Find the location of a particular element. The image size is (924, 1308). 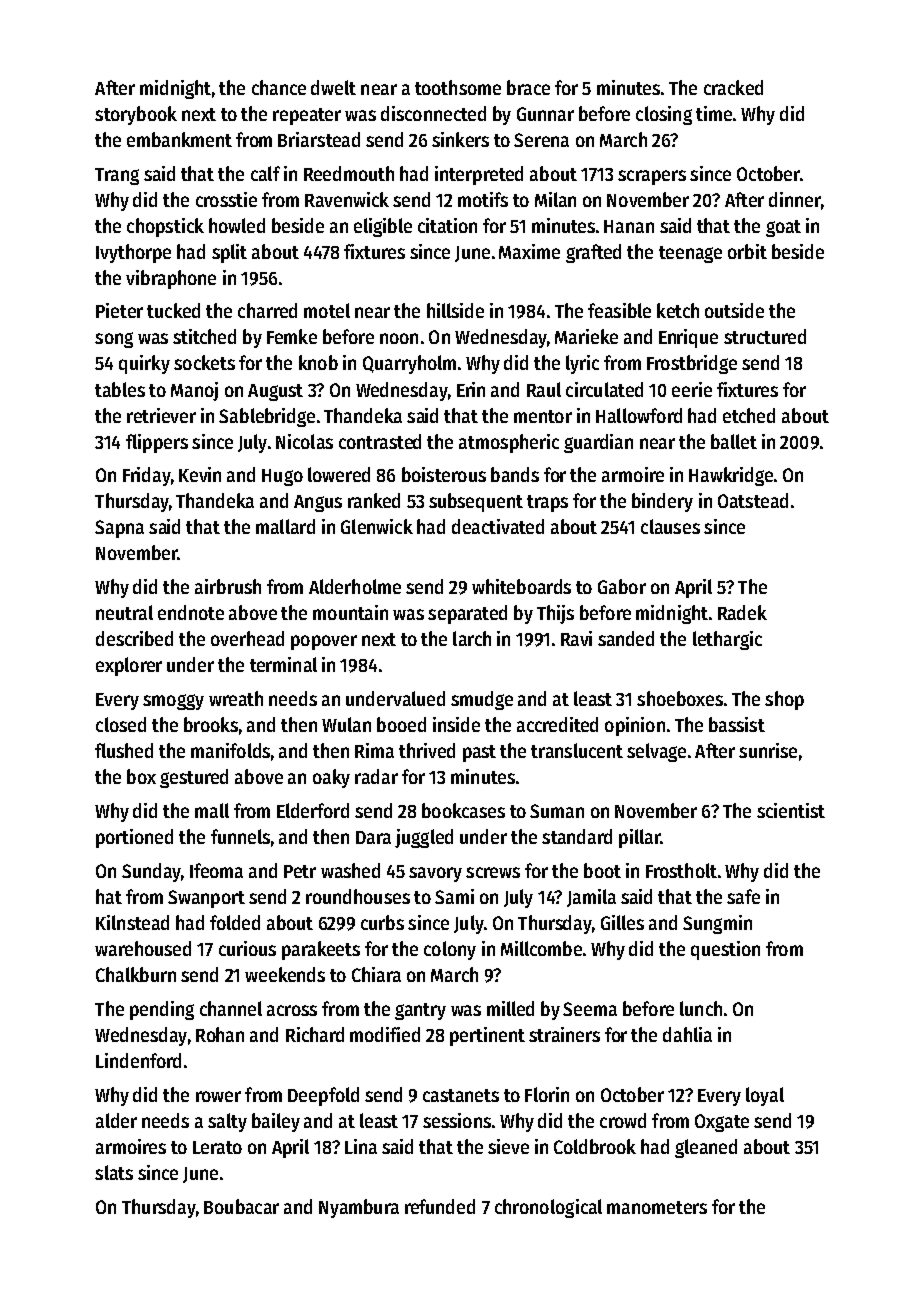

citation is located at coordinates (447, 225).
